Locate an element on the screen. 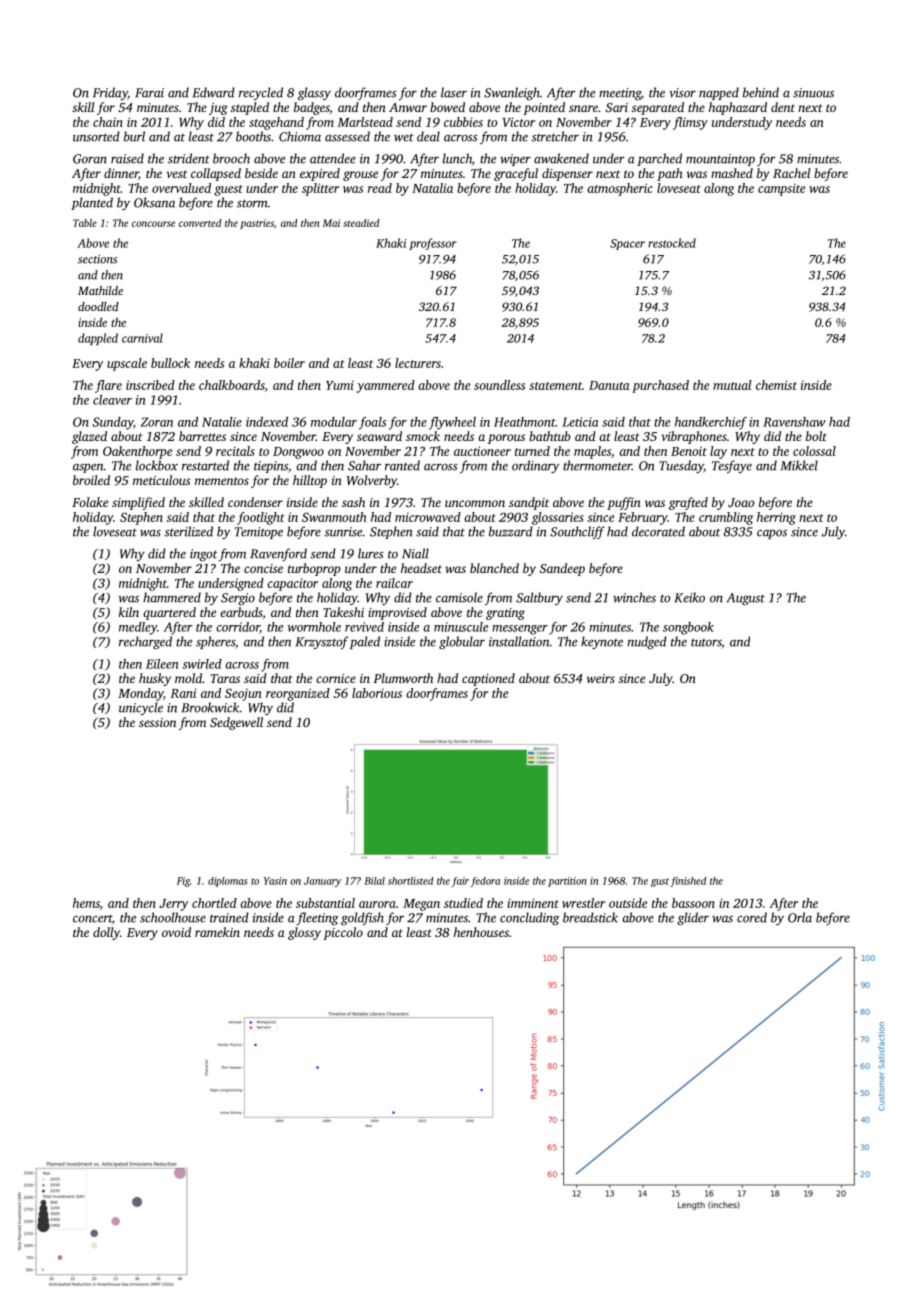 The width and height of the screenshot is (924, 1308). Orla is located at coordinates (800, 917).
